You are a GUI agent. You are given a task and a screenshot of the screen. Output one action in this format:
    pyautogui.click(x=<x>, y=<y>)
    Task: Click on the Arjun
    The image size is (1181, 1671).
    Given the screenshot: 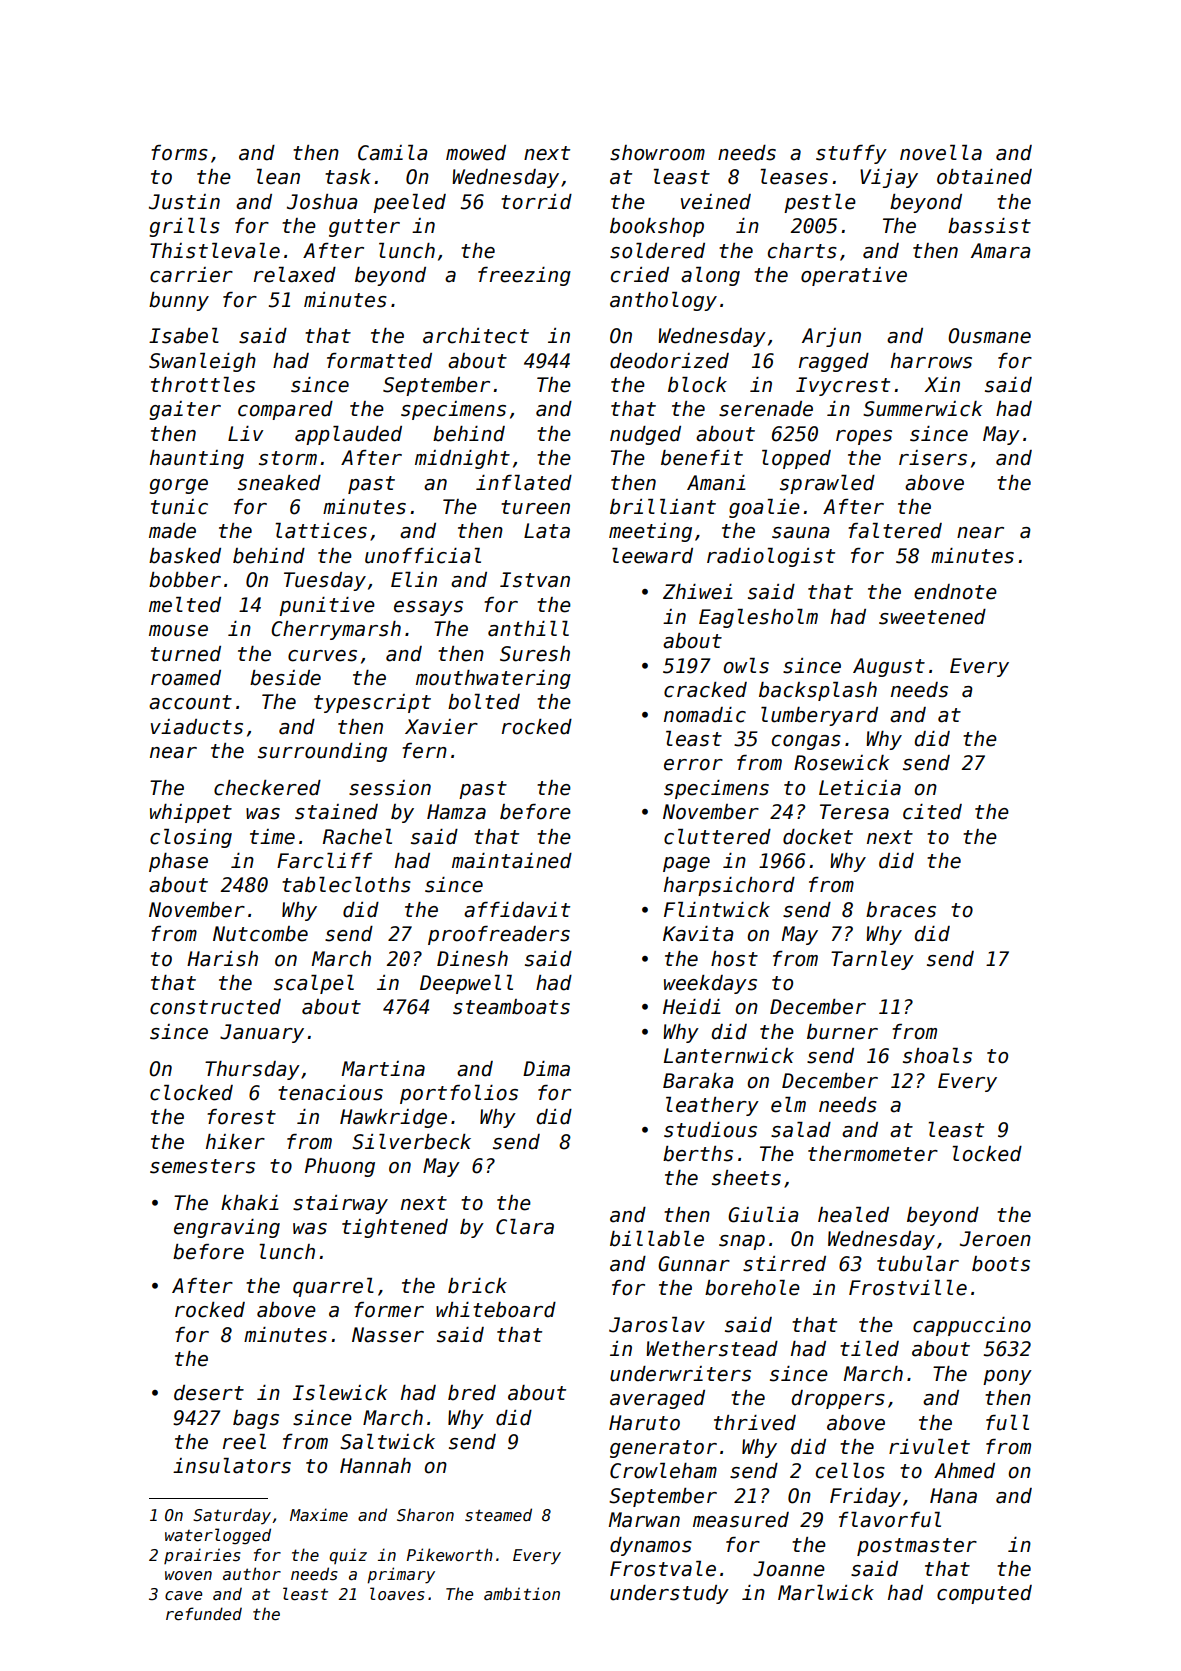 What is the action you would take?
    pyautogui.click(x=831, y=337)
